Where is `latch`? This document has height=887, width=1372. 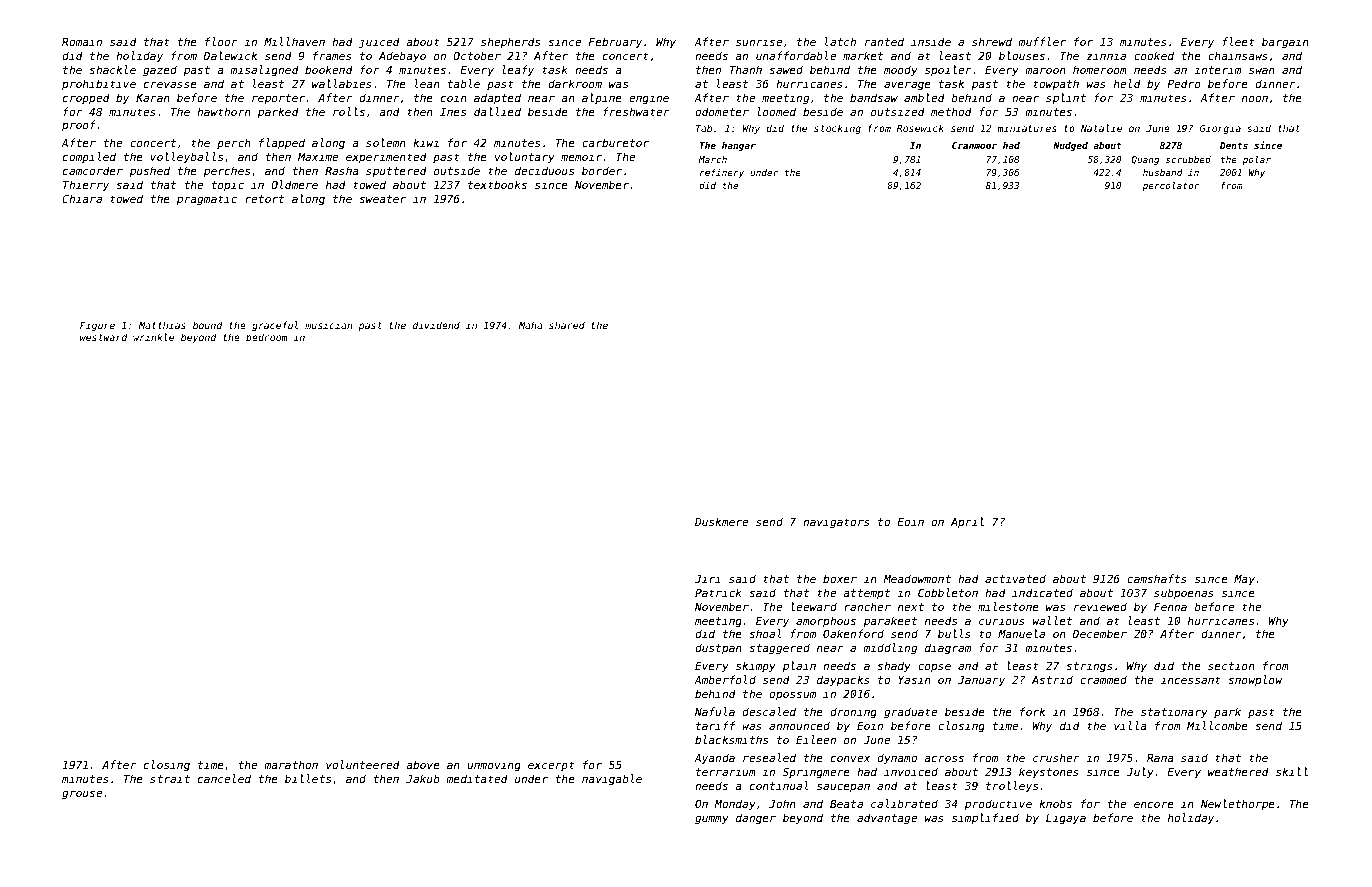
latch is located at coordinates (840, 41).
